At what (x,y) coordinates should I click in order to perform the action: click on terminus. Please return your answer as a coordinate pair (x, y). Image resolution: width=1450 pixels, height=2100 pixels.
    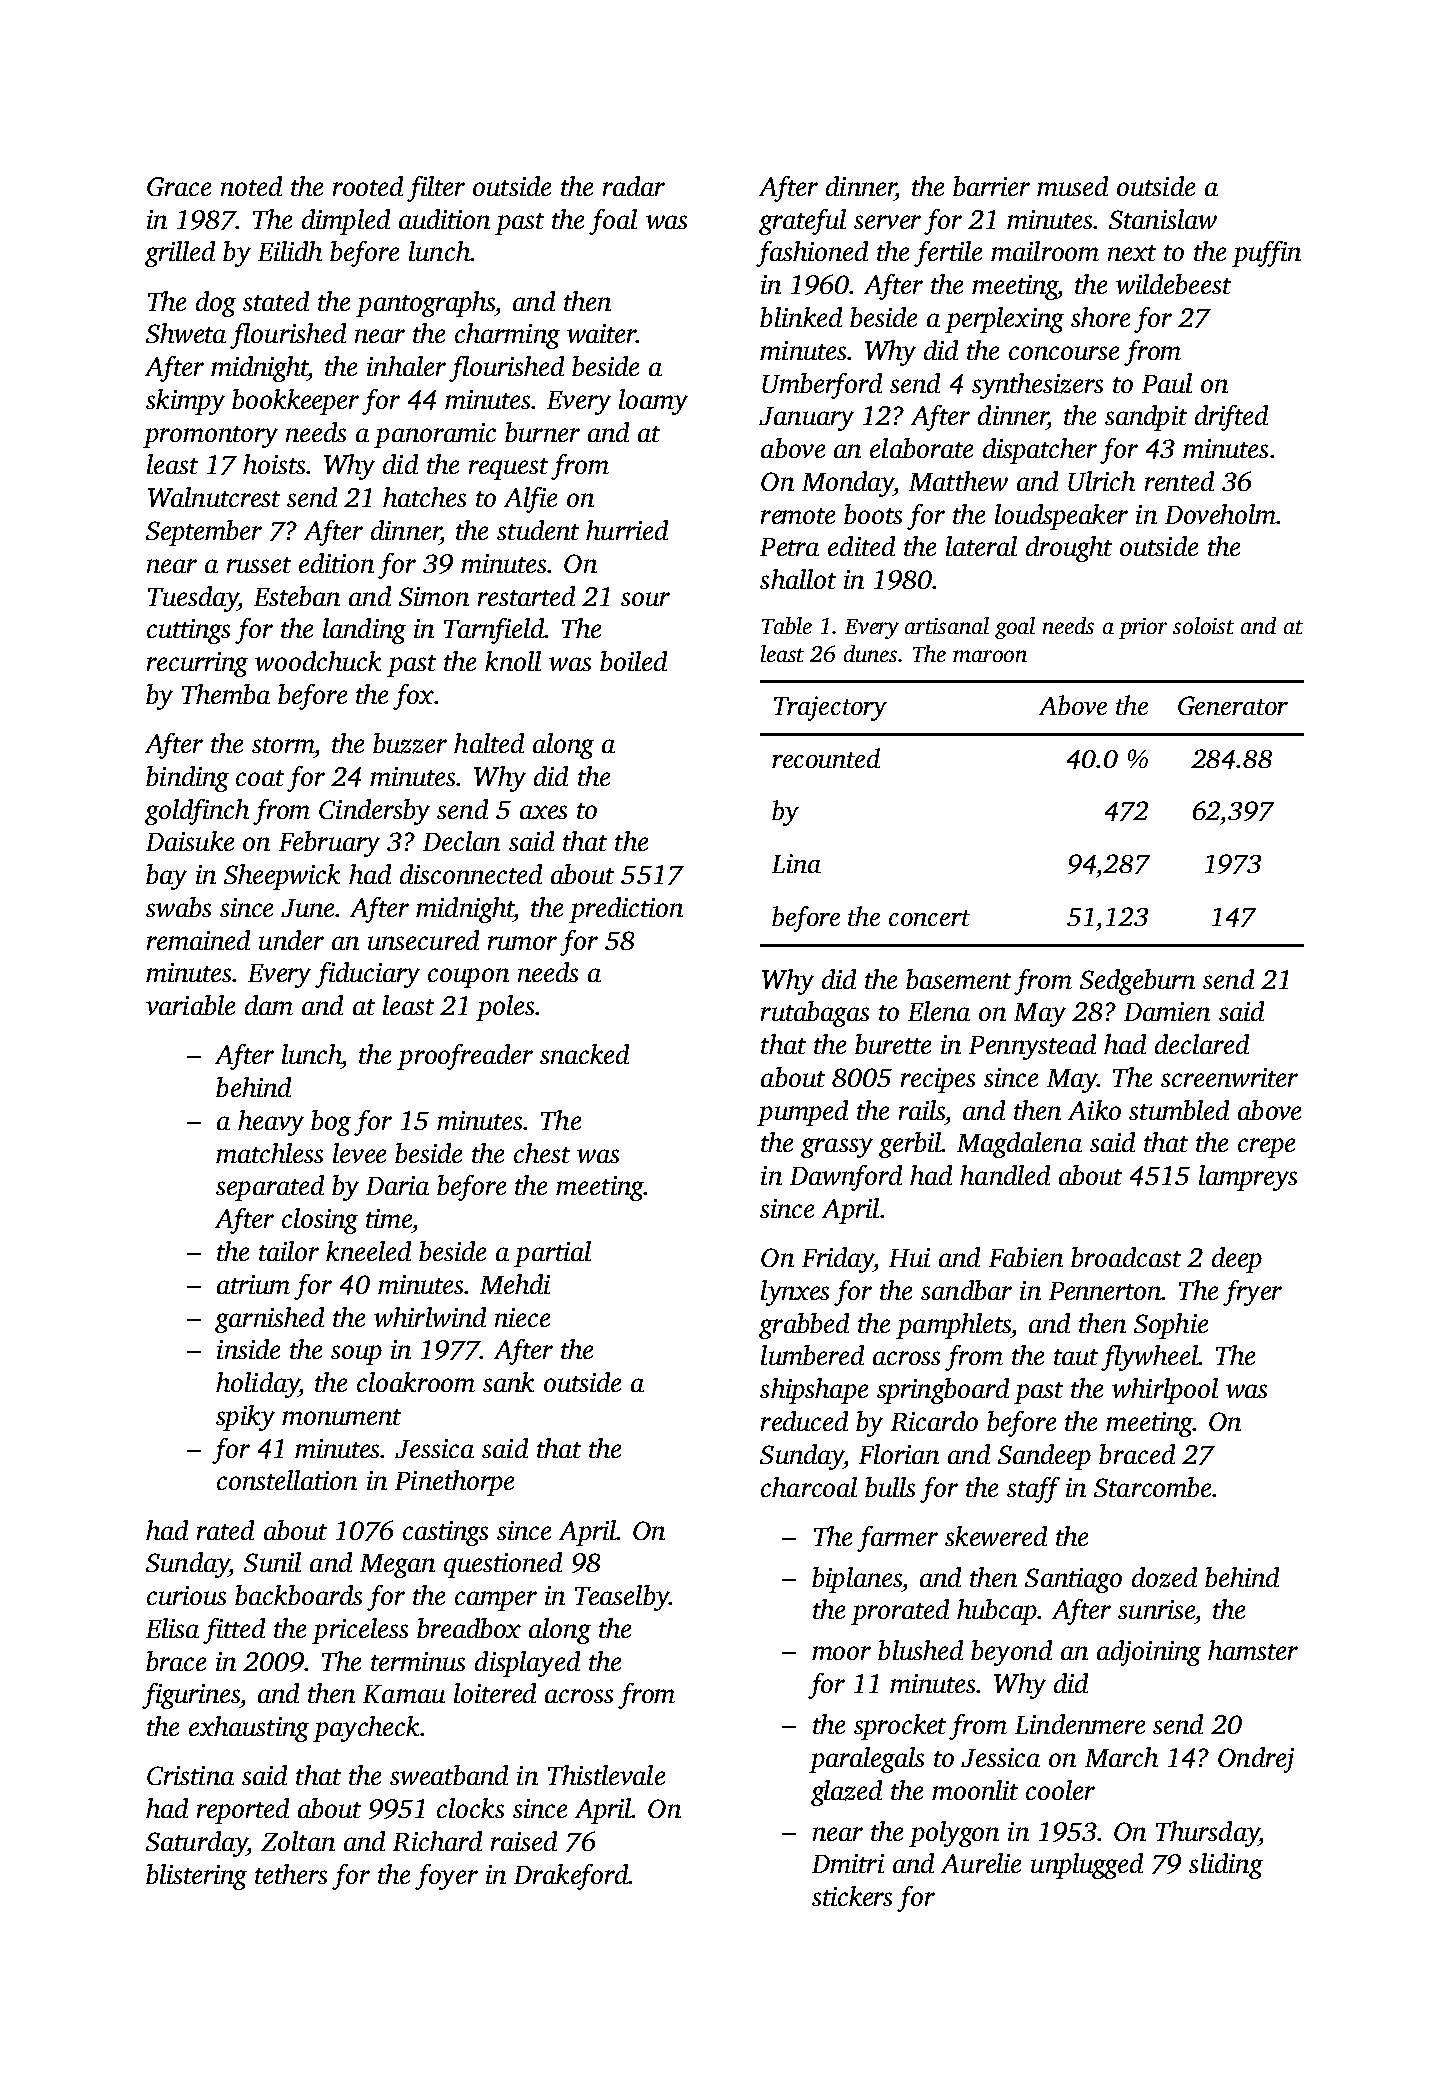
    Looking at the image, I should click on (418, 1661).
